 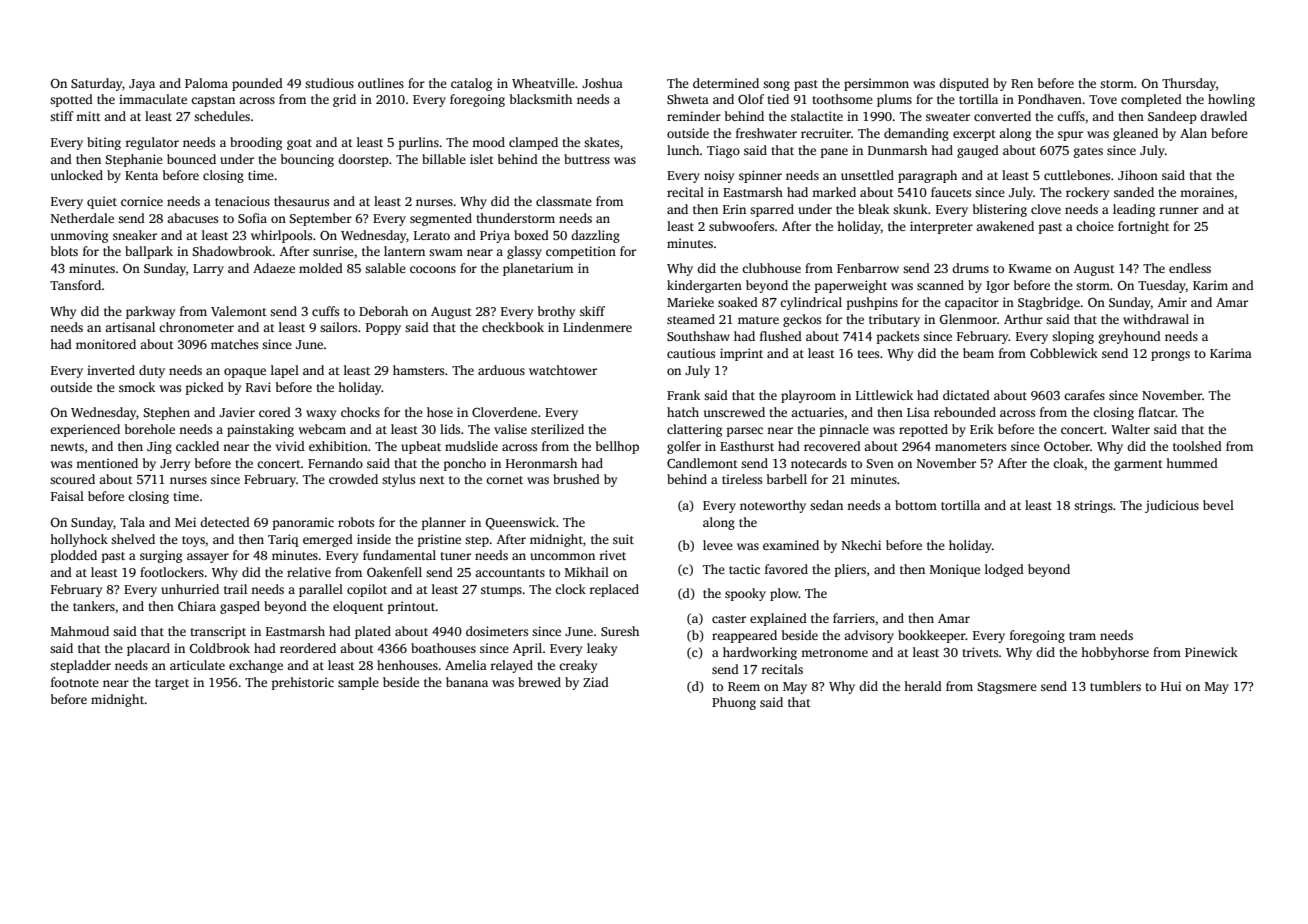 I want to click on Saturday, so click(x=96, y=84).
